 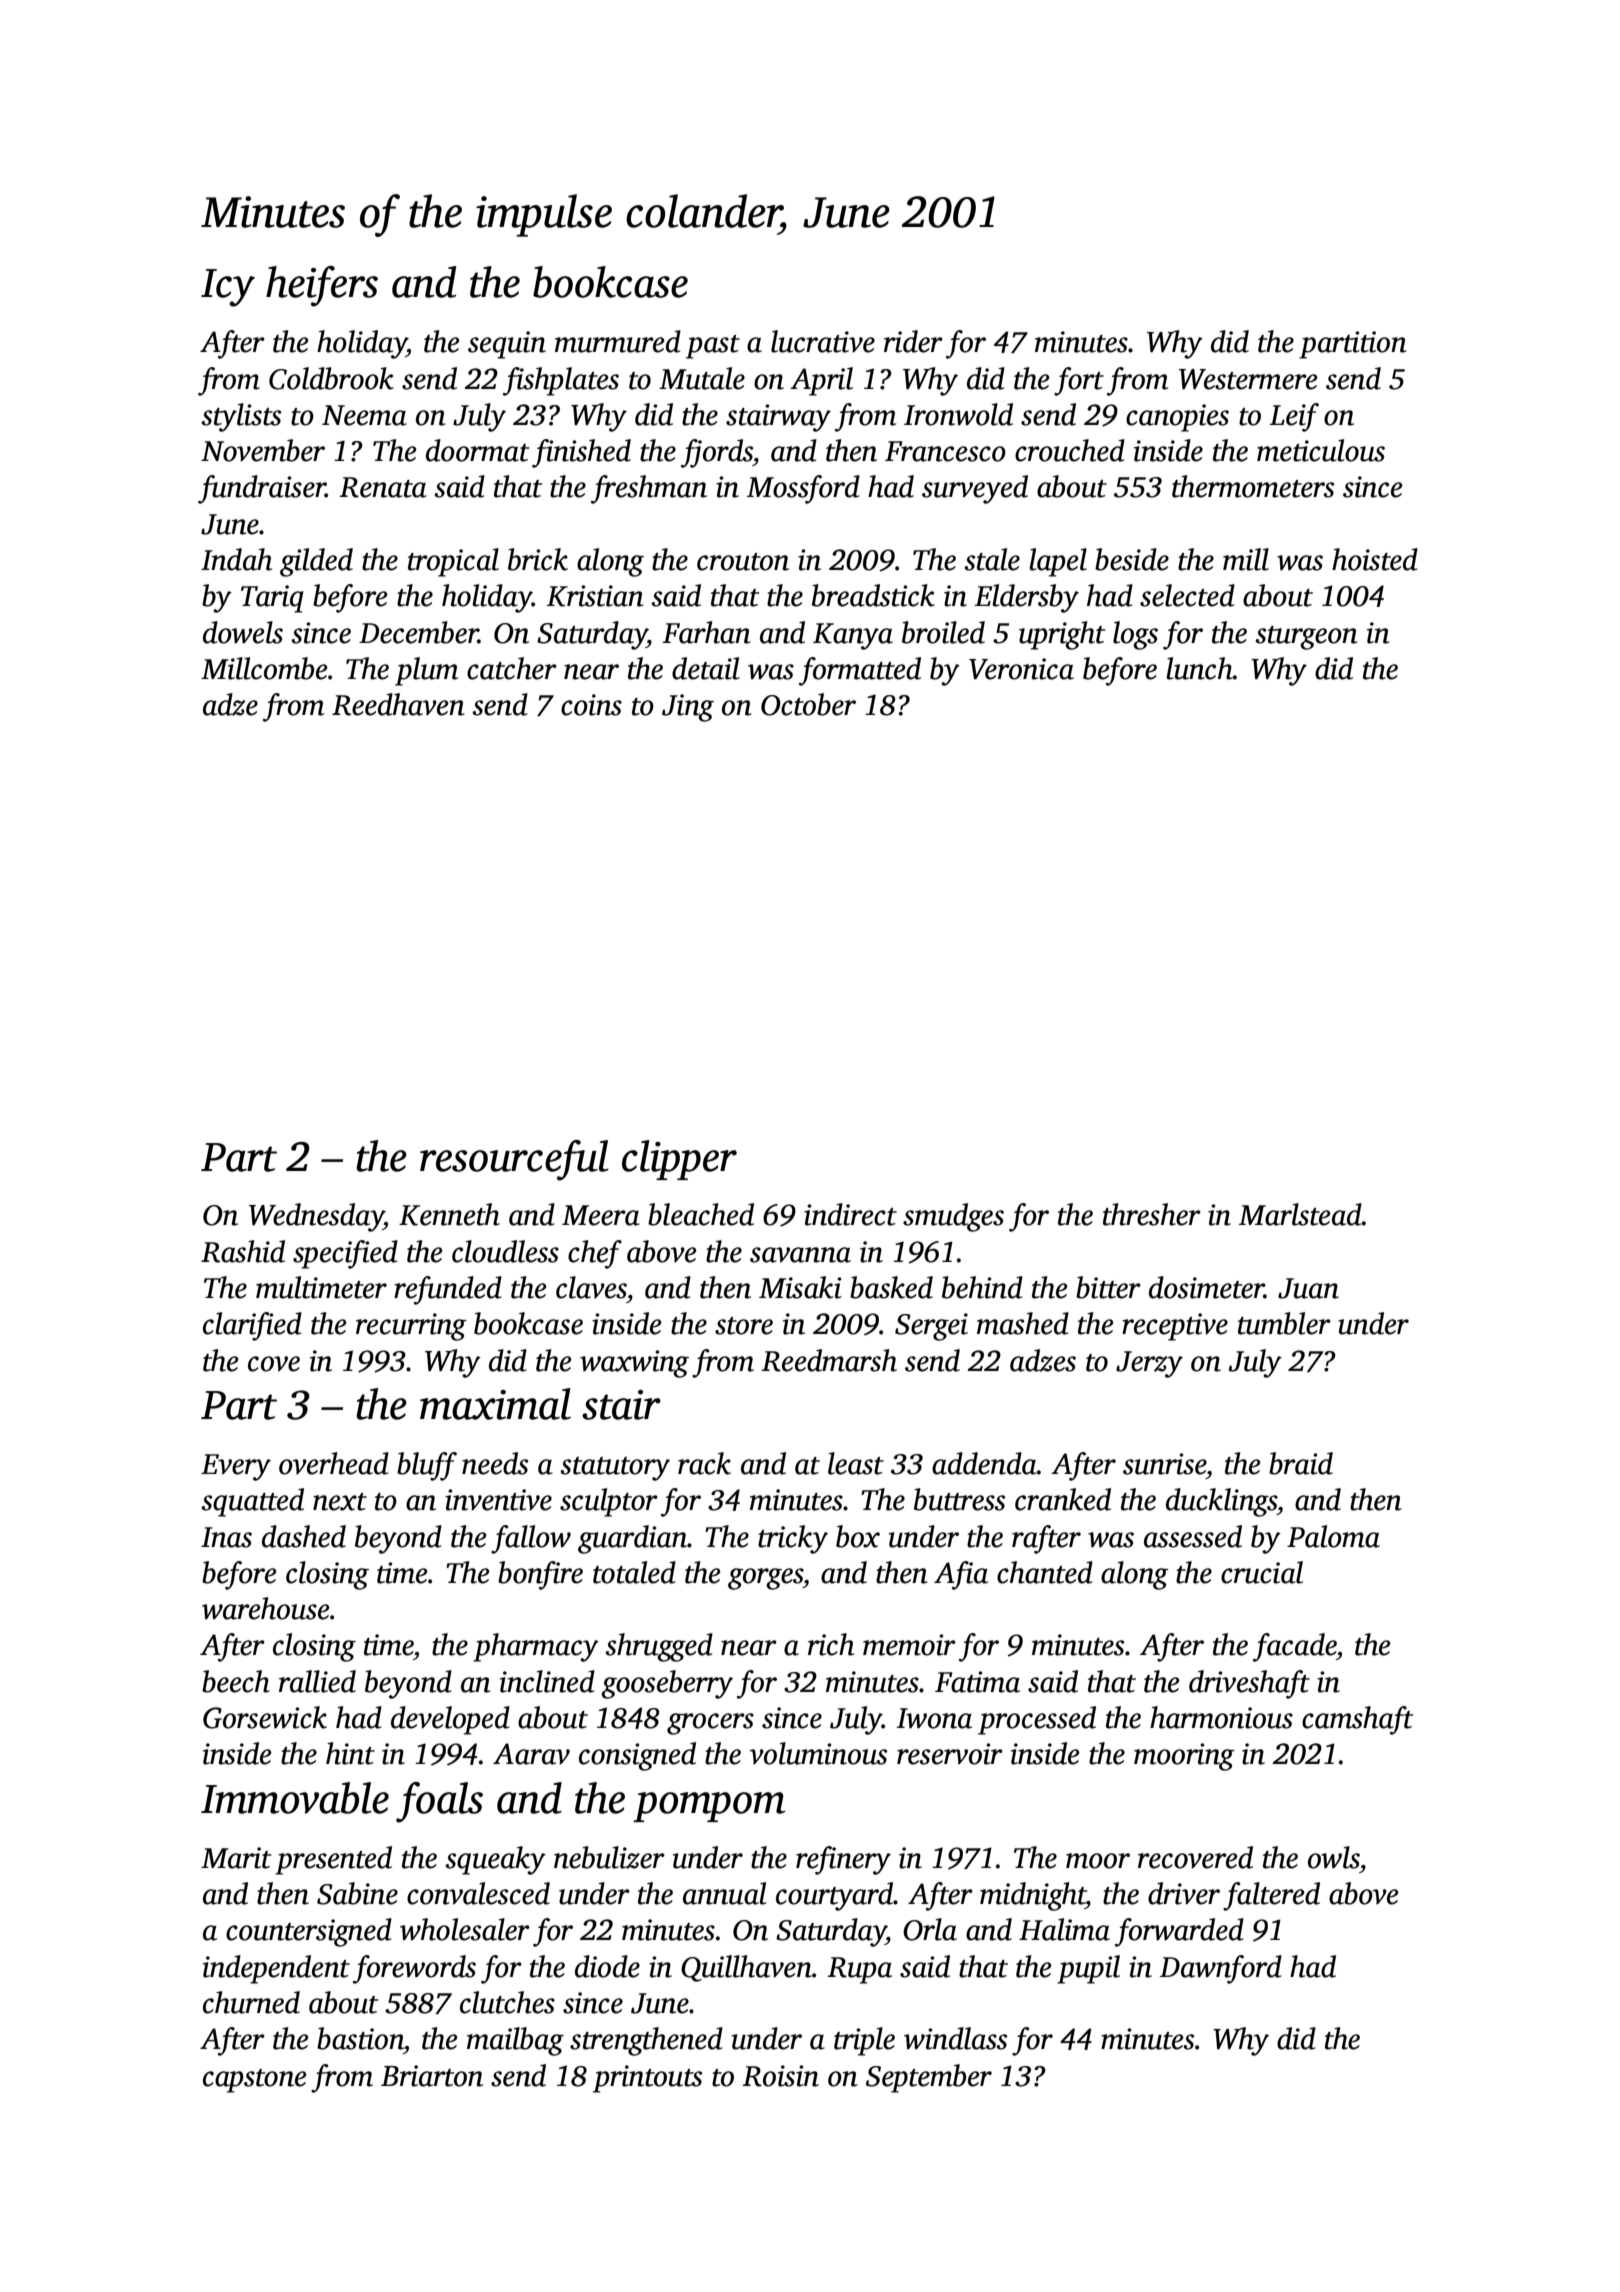 What do you see at coordinates (649, 489) in the screenshot?
I see `freshman` at bounding box center [649, 489].
